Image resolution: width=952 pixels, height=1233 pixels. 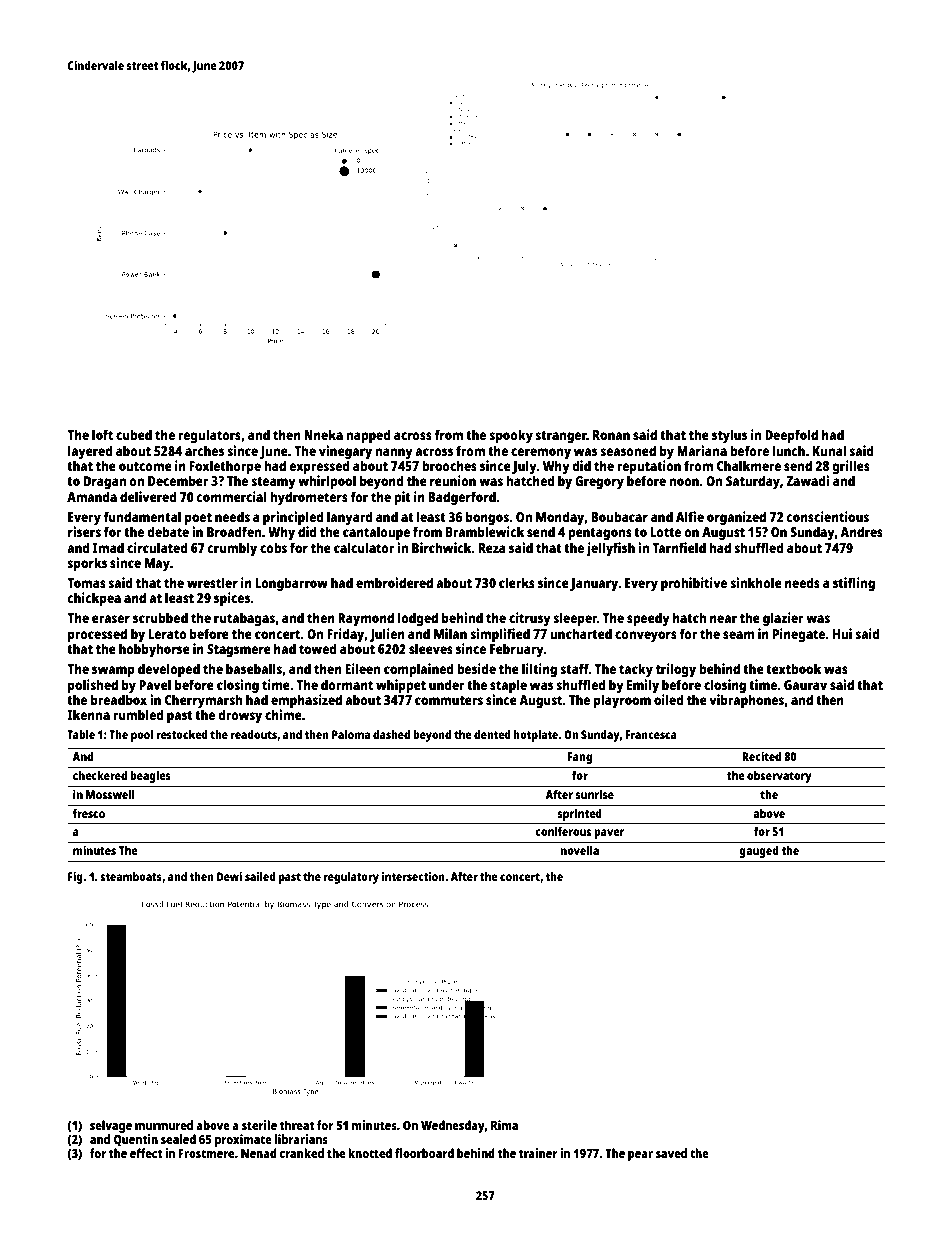 I want to click on effect, so click(x=146, y=1153).
